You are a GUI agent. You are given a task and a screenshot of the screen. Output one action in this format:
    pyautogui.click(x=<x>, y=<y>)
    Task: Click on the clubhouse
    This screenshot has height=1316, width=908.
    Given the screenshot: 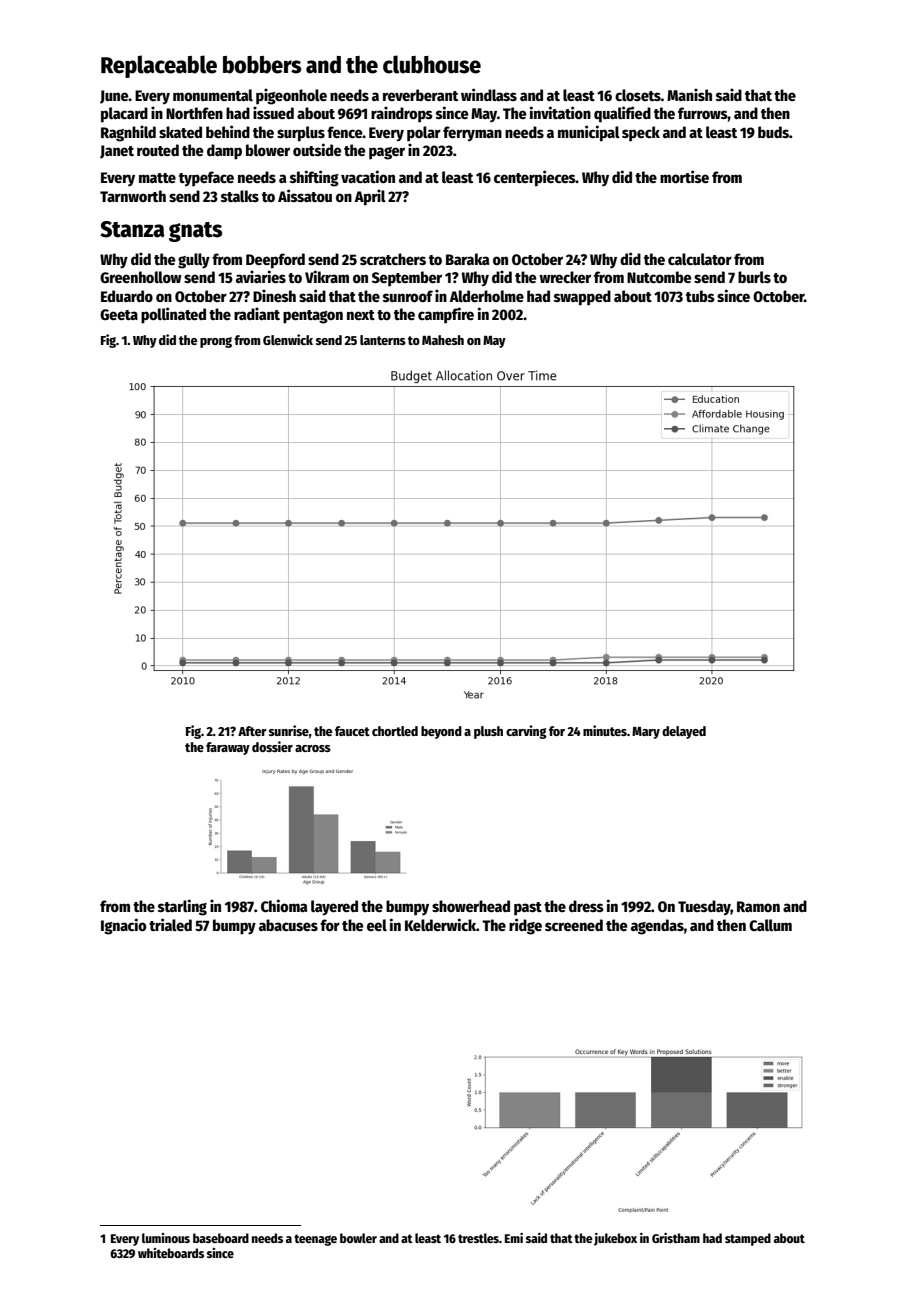 What is the action you would take?
    pyautogui.click(x=432, y=64)
